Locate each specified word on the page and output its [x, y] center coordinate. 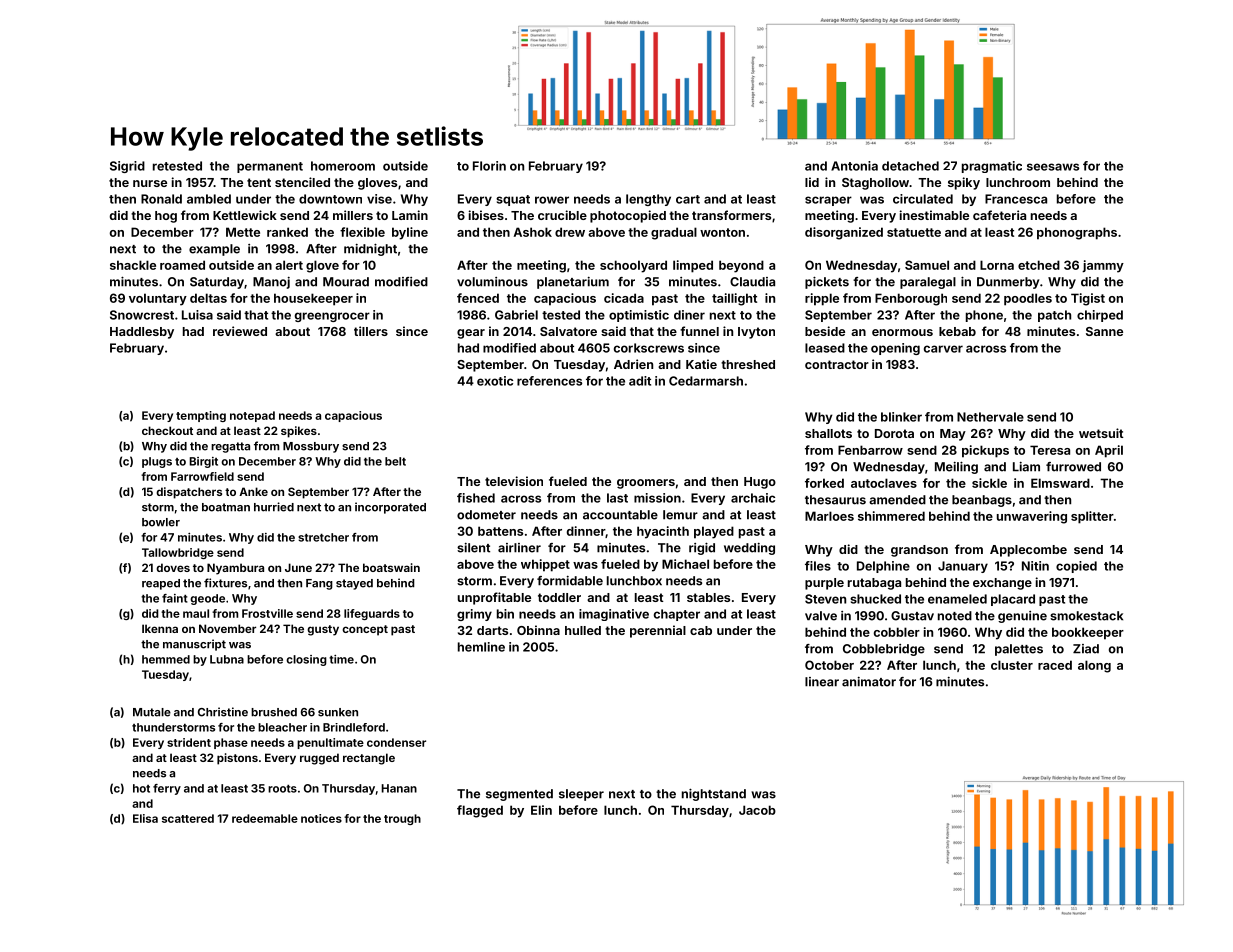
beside [825, 331]
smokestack [1086, 616]
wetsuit [1101, 433]
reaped [161, 584]
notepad [252, 416]
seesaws [1053, 167]
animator [869, 682]
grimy [474, 615]
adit [640, 381]
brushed [274, 712]
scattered [188, 818]
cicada [624, 298]
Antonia [854, 166]
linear [822, 682]
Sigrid [127, 167]
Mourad [346, 282]
